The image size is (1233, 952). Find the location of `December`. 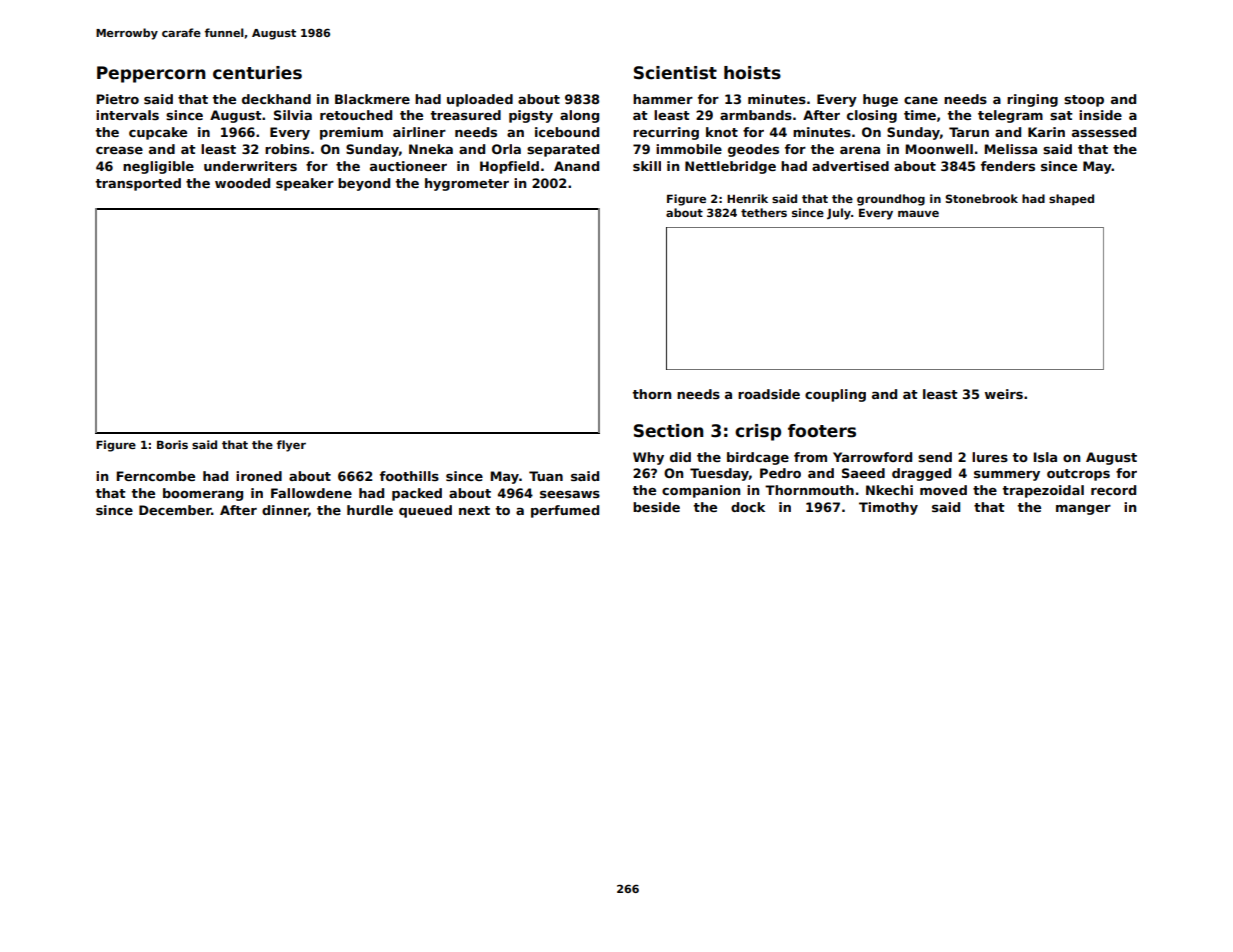

December is located at coordinates (175, 510).
